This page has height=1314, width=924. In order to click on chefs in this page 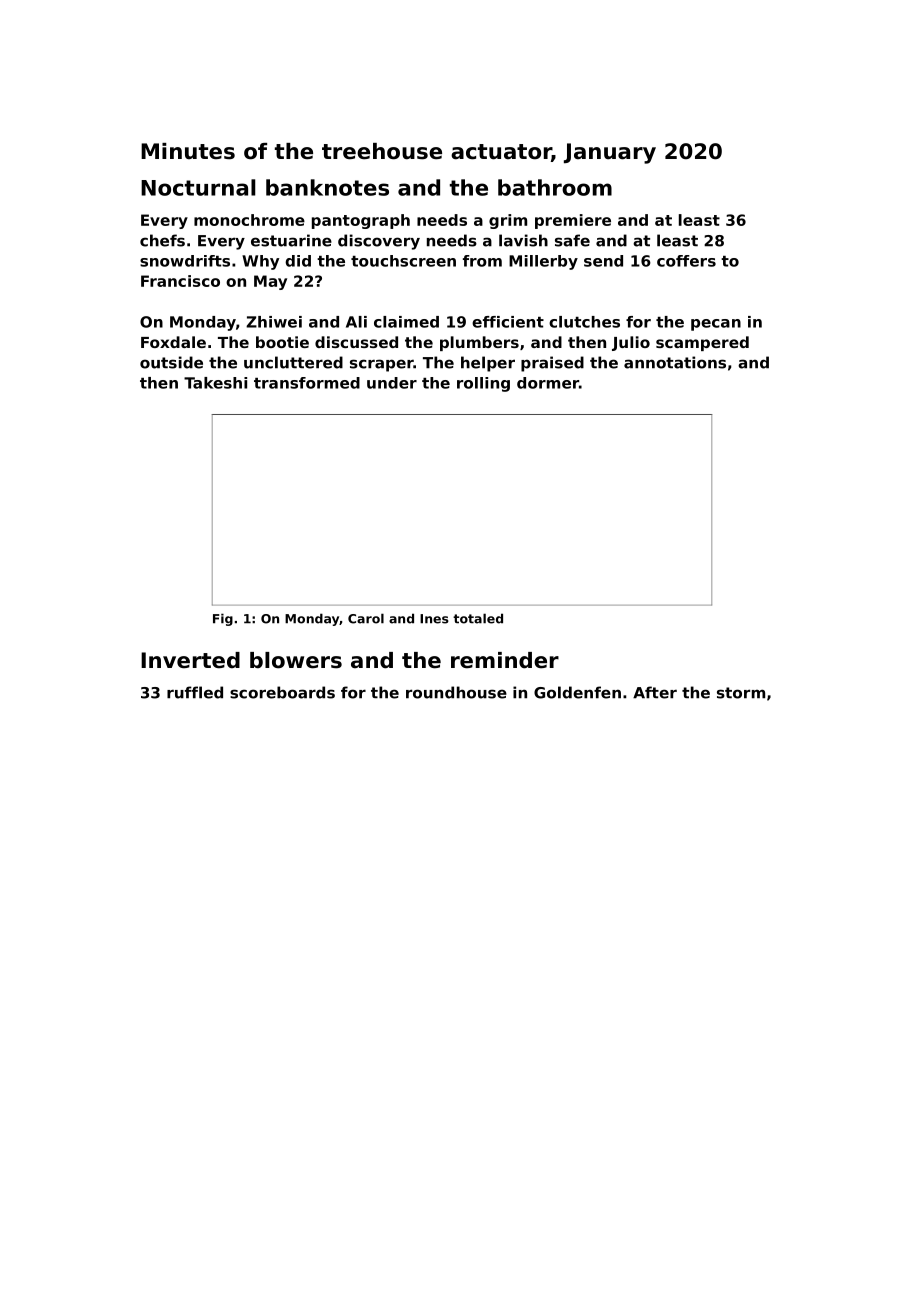, I will do `click(162, 240)`.
